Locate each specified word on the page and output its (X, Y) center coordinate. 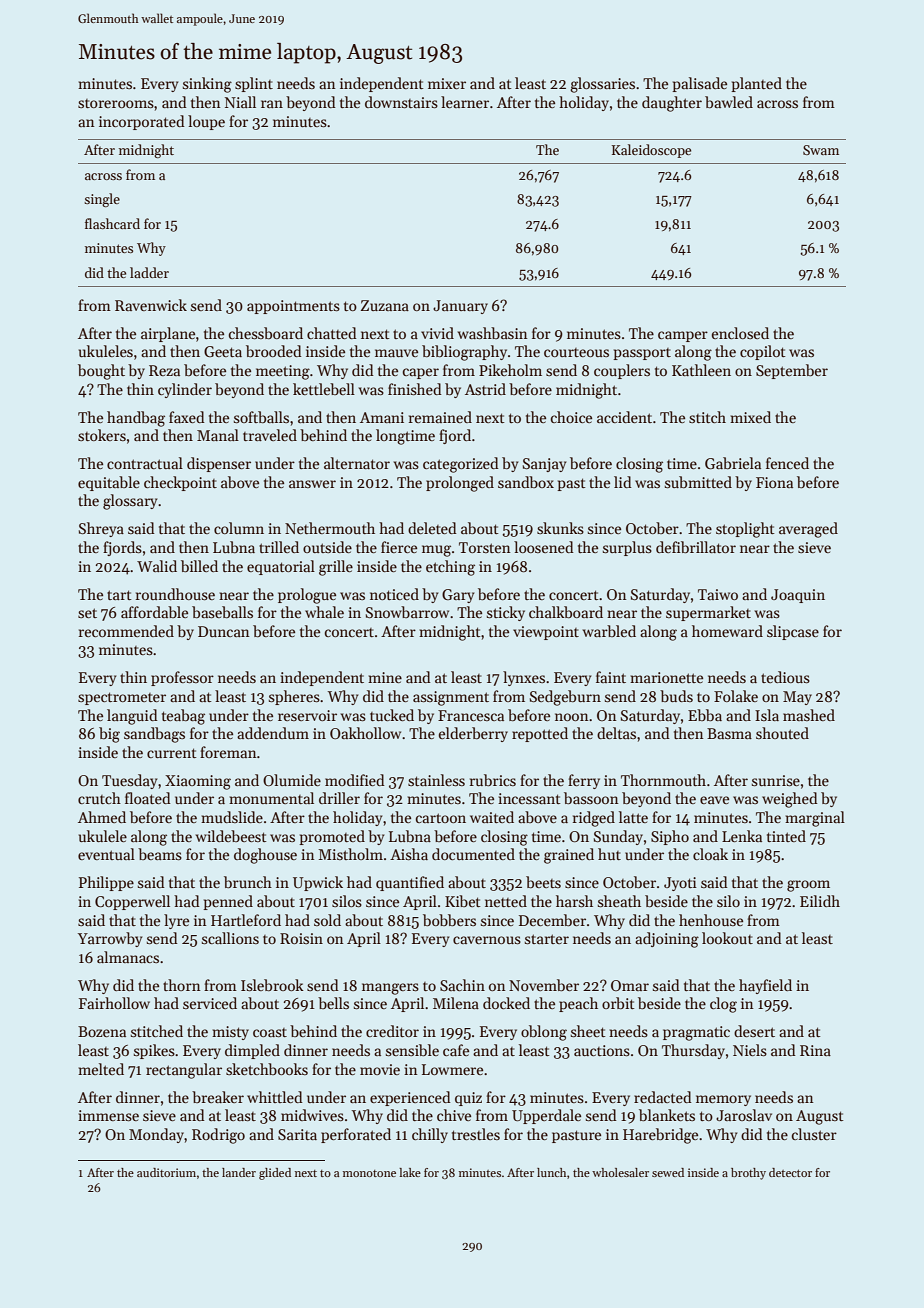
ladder (149, 272)
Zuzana (385, 305)
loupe (206, 122)
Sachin (462, 985)
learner (465, 102)
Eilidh (820, 901)
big (109, 735)
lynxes (524, 678)
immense (108, 1115)
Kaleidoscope (651, 151)
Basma (729, 733)
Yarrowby (110, 939)
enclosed (740, 333)
